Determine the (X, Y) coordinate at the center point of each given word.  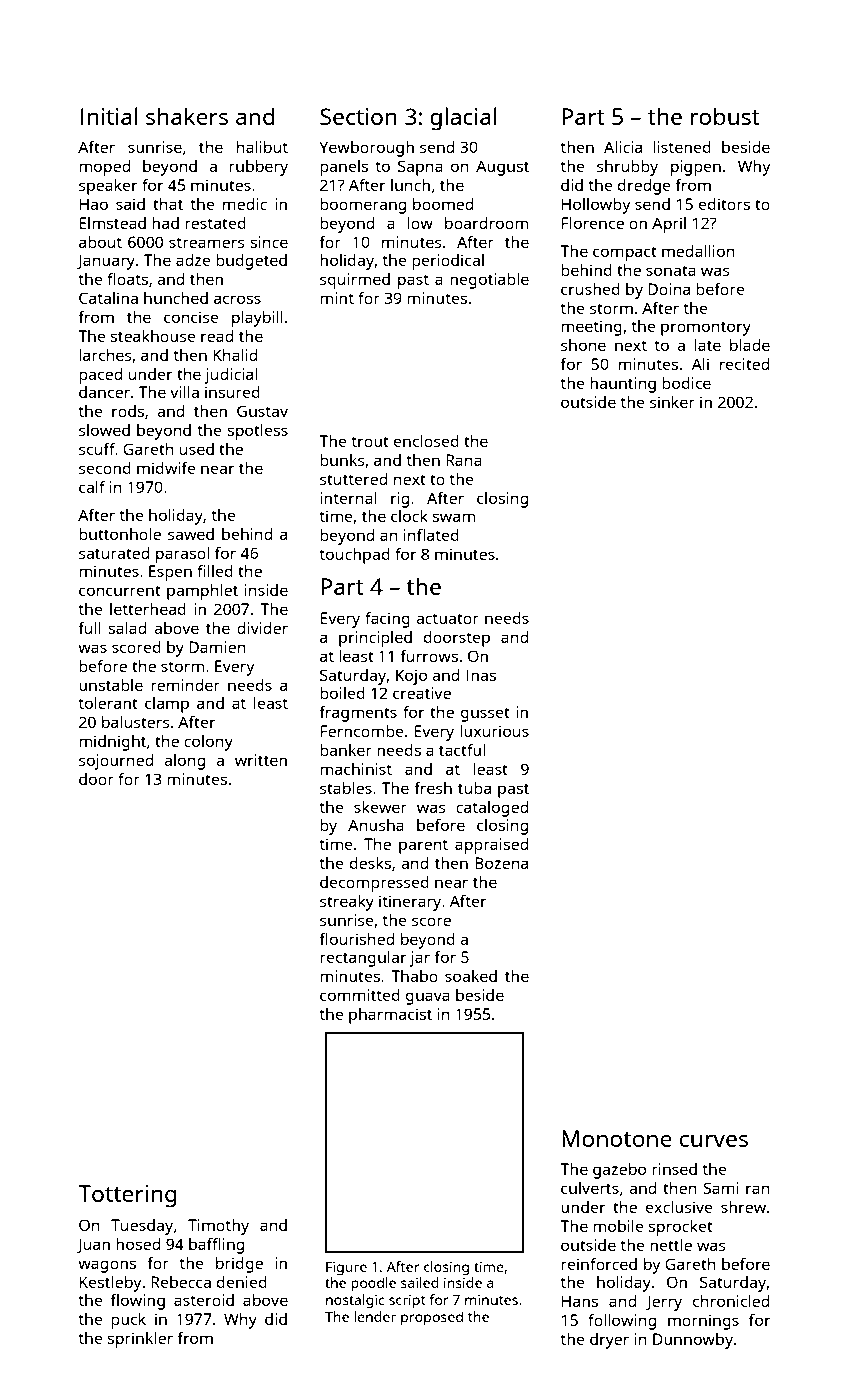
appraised (491, 846)
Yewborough (366, 149)
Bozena (501, 863)
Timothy (218, 1227)
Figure (346, 1268)
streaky (347, 903)
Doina (669, 289)
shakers (187, 116)
